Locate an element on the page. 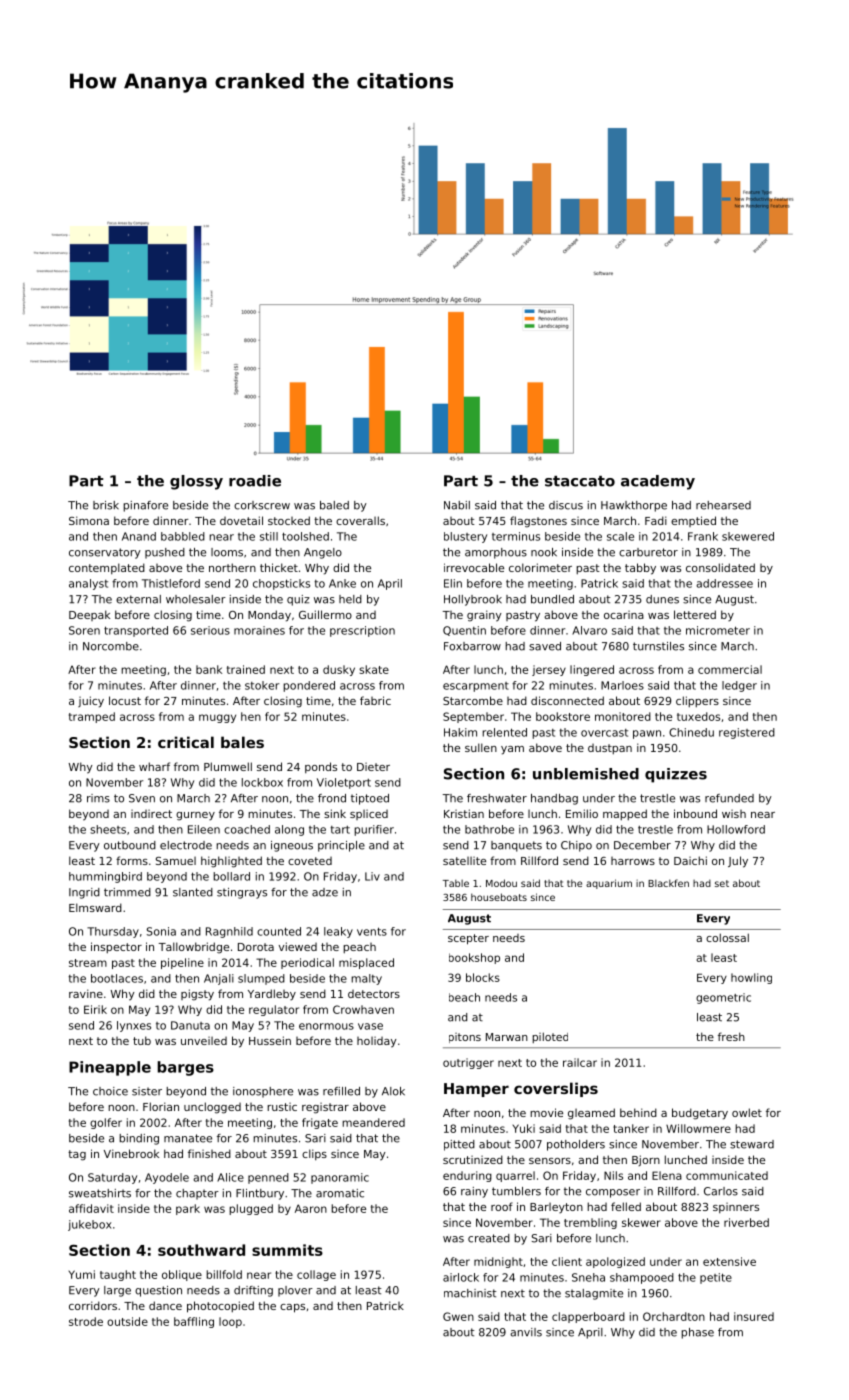 This image has width=849, height=1400. academy is located at coordinates (658, 482).
